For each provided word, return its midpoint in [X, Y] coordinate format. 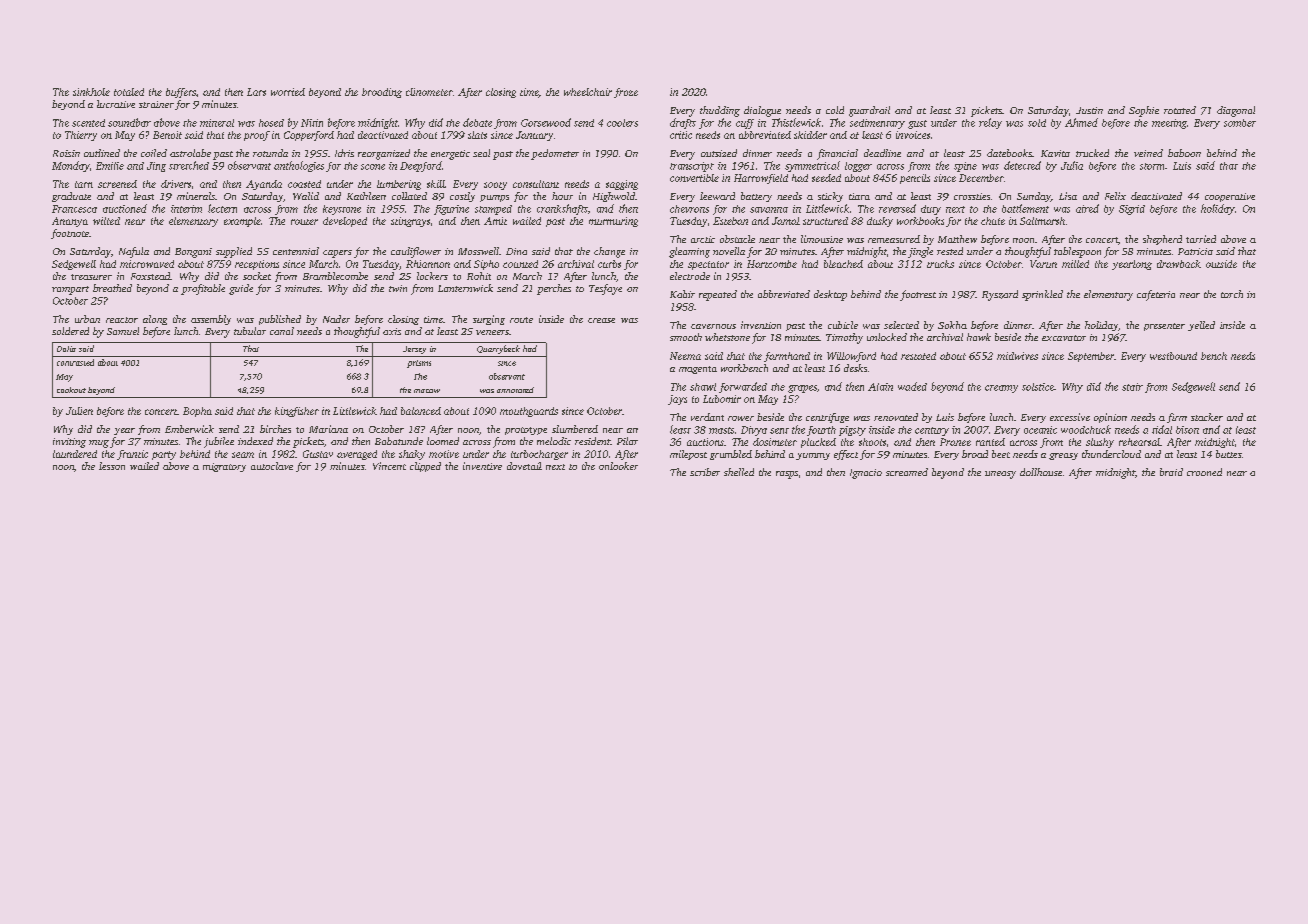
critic [681, 135]
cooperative [1230, 197]
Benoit [167, 135]
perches [554, 289]
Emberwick [189, 429]
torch [1232, 294]
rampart [70, 290]
